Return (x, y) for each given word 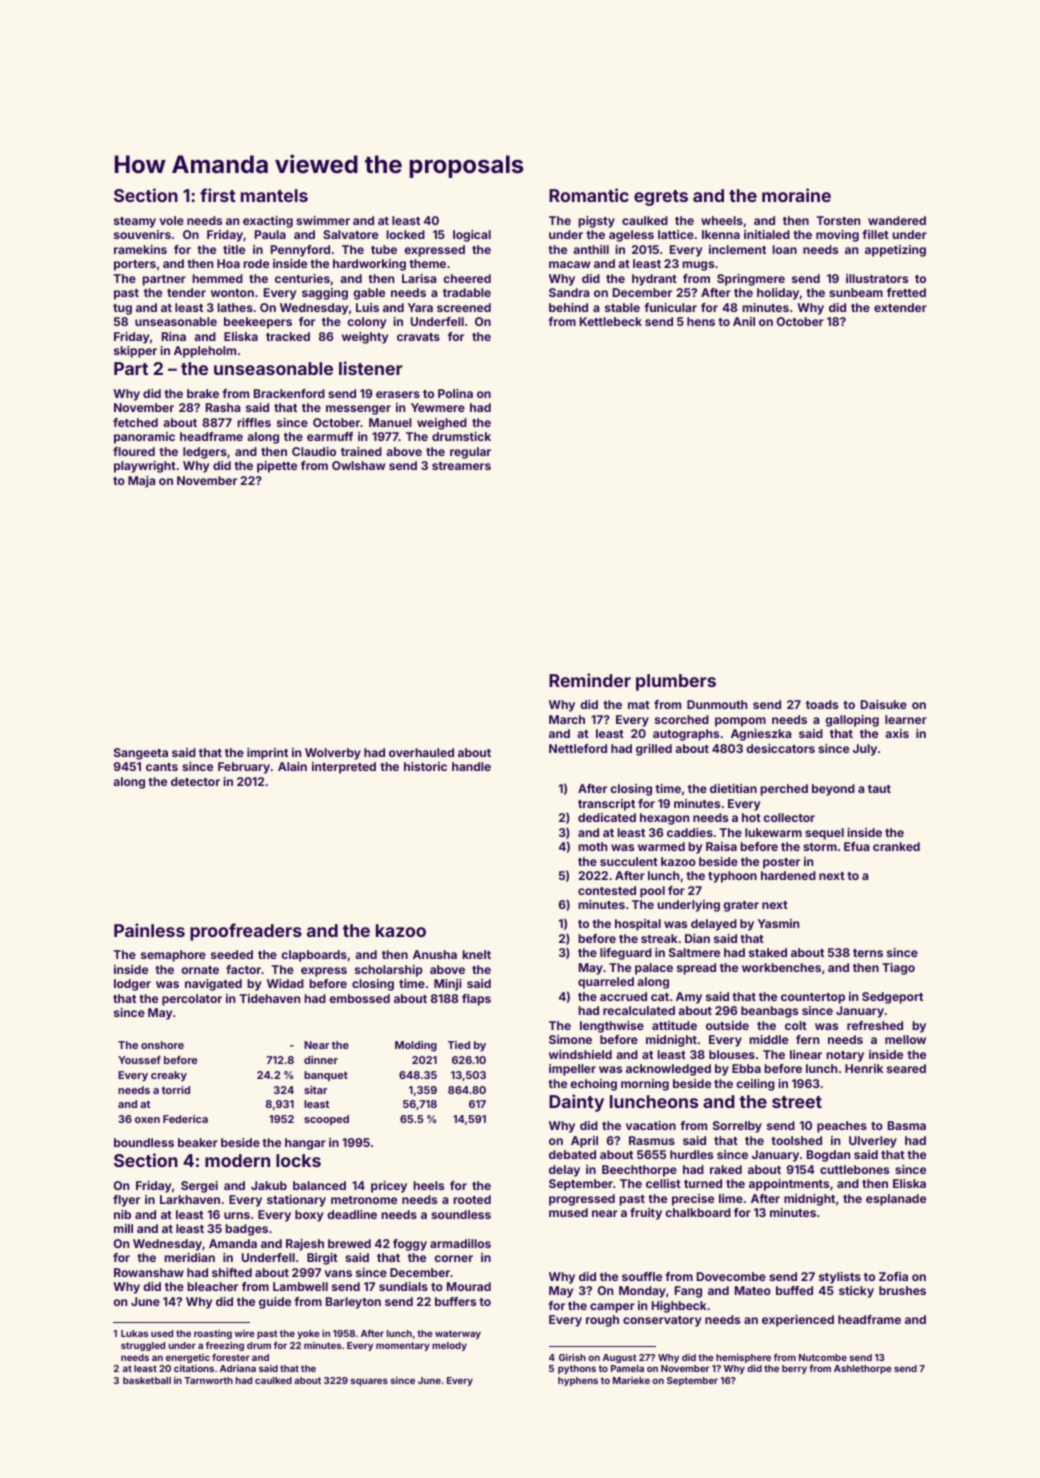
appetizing (895, 251)
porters (135, 265)
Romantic (589, 195)
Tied (459, 1045)
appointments (789, 1185)
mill (123, 1228)
